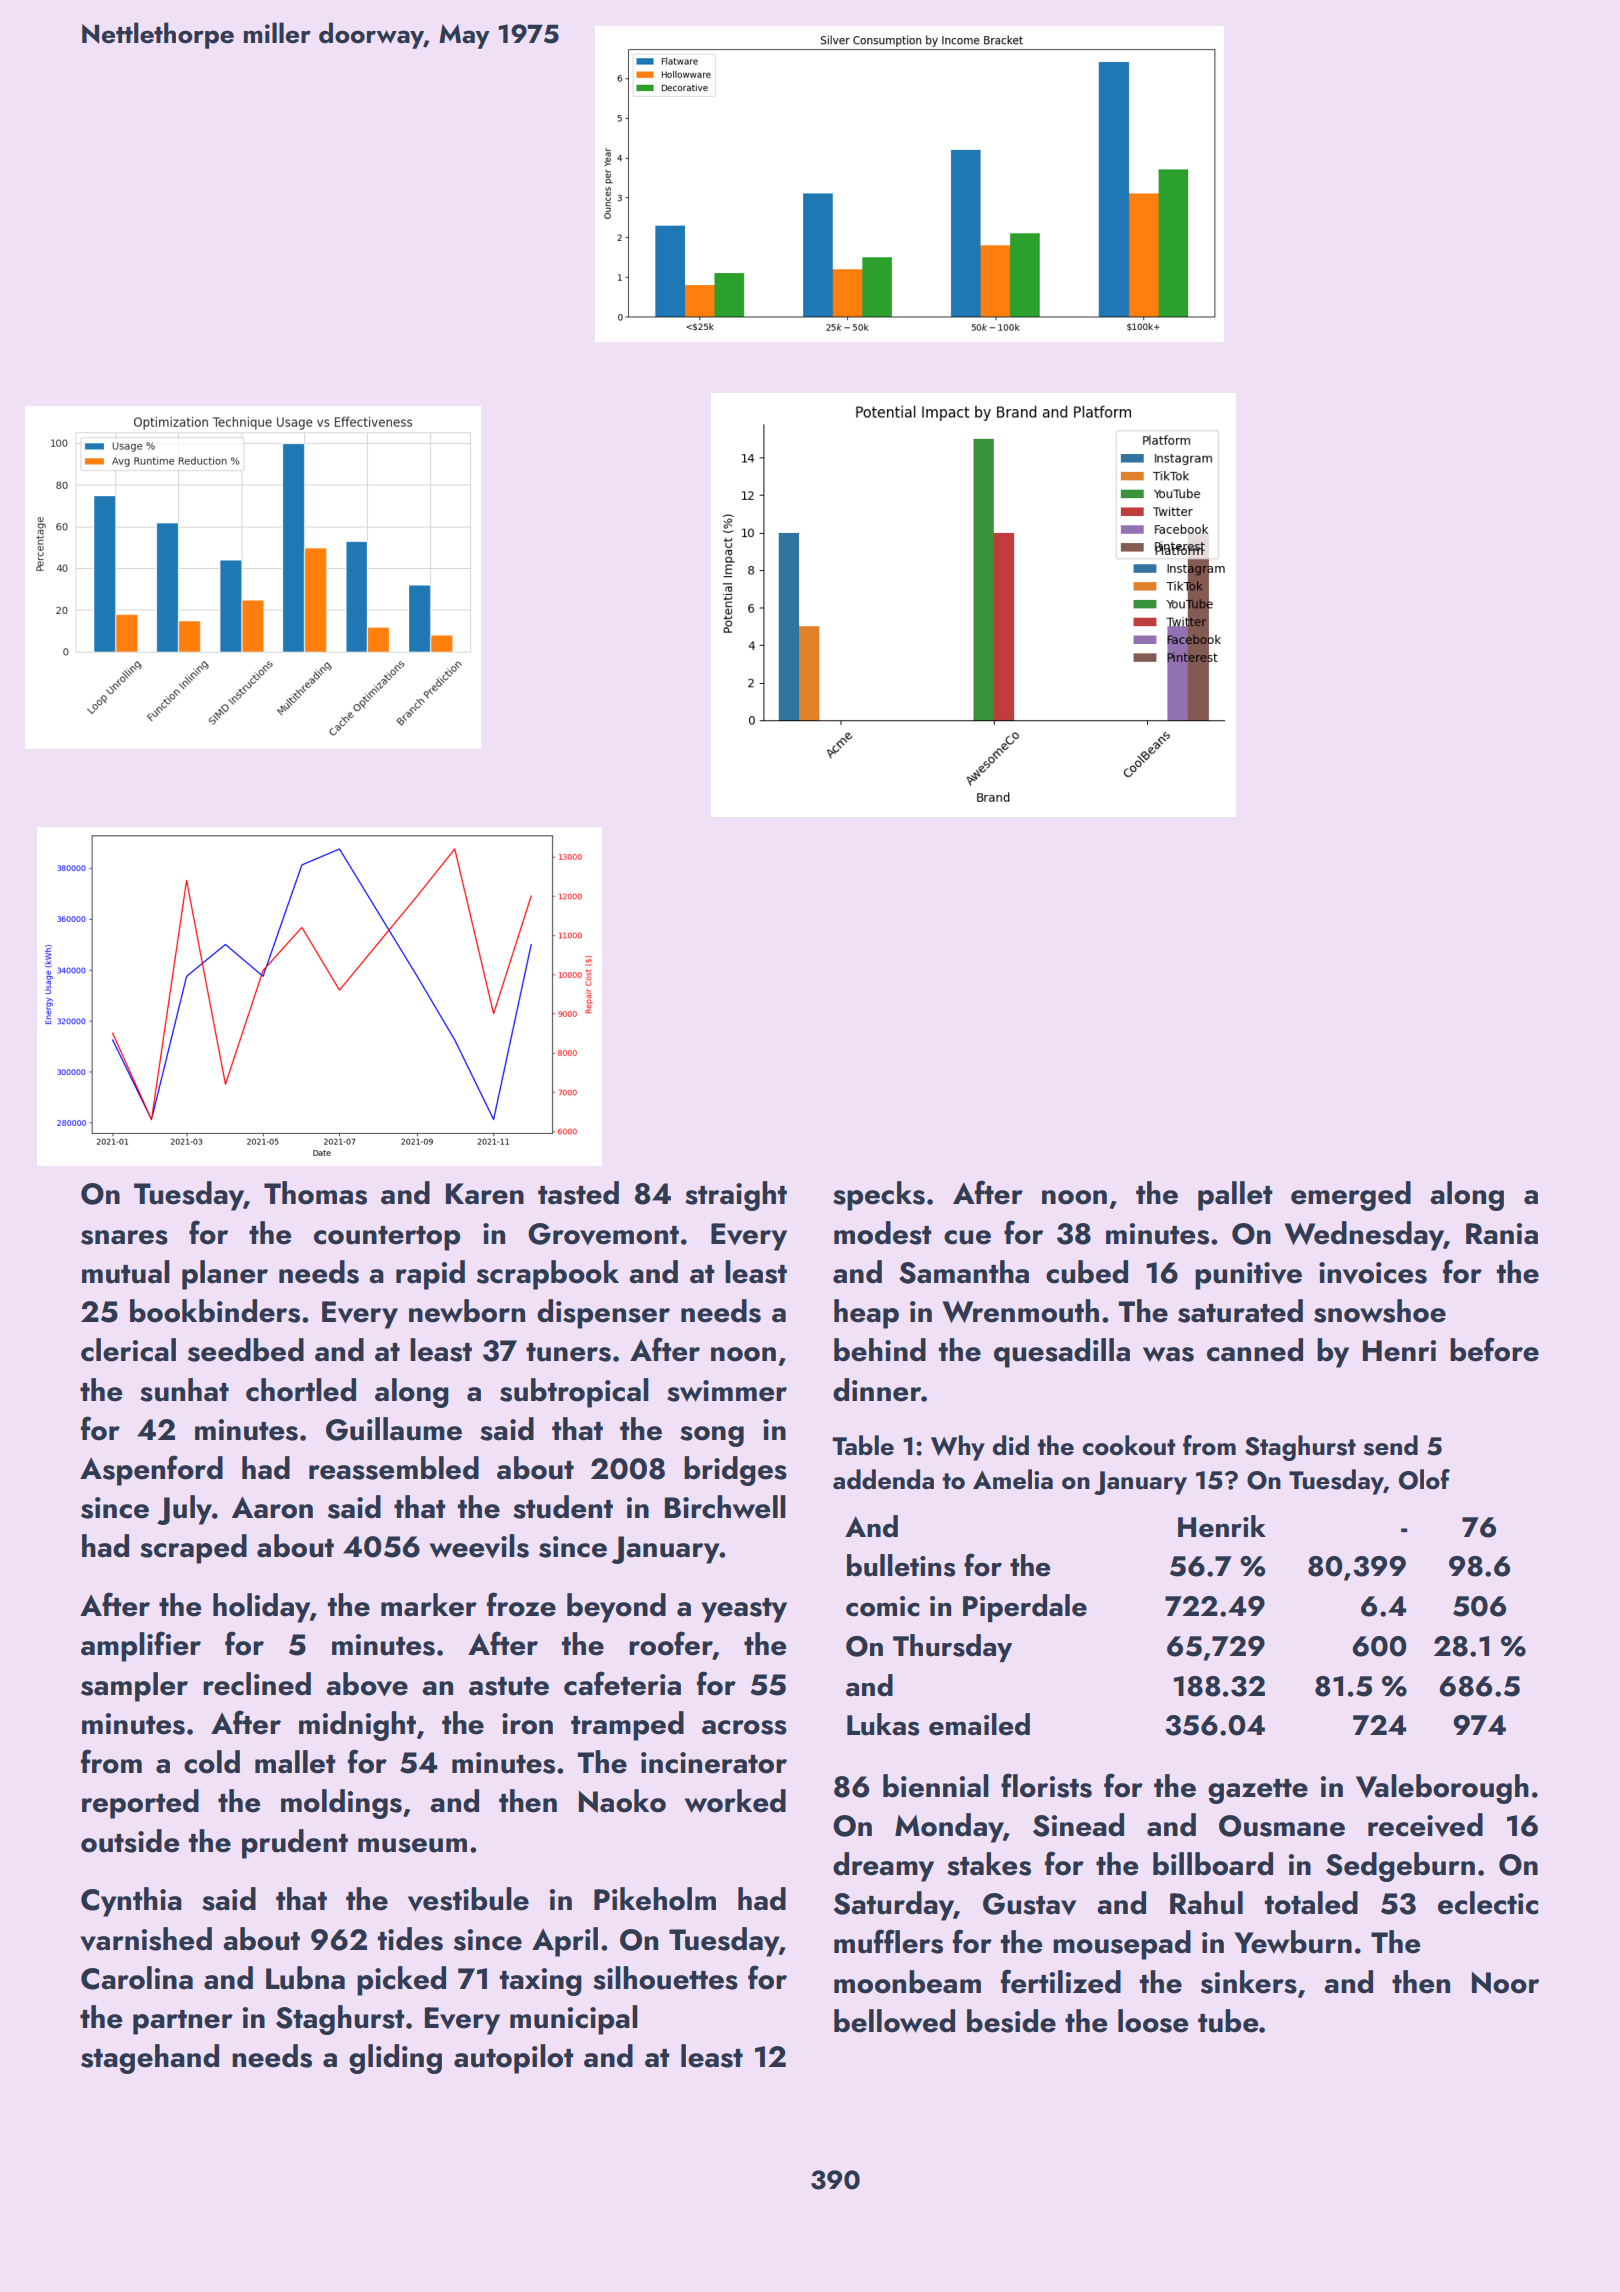 This screenshot has width=1620, height=2292. Describe the element at coordinates (1442, 1789) in the screenshot. I see `Valeborough` at that location.
